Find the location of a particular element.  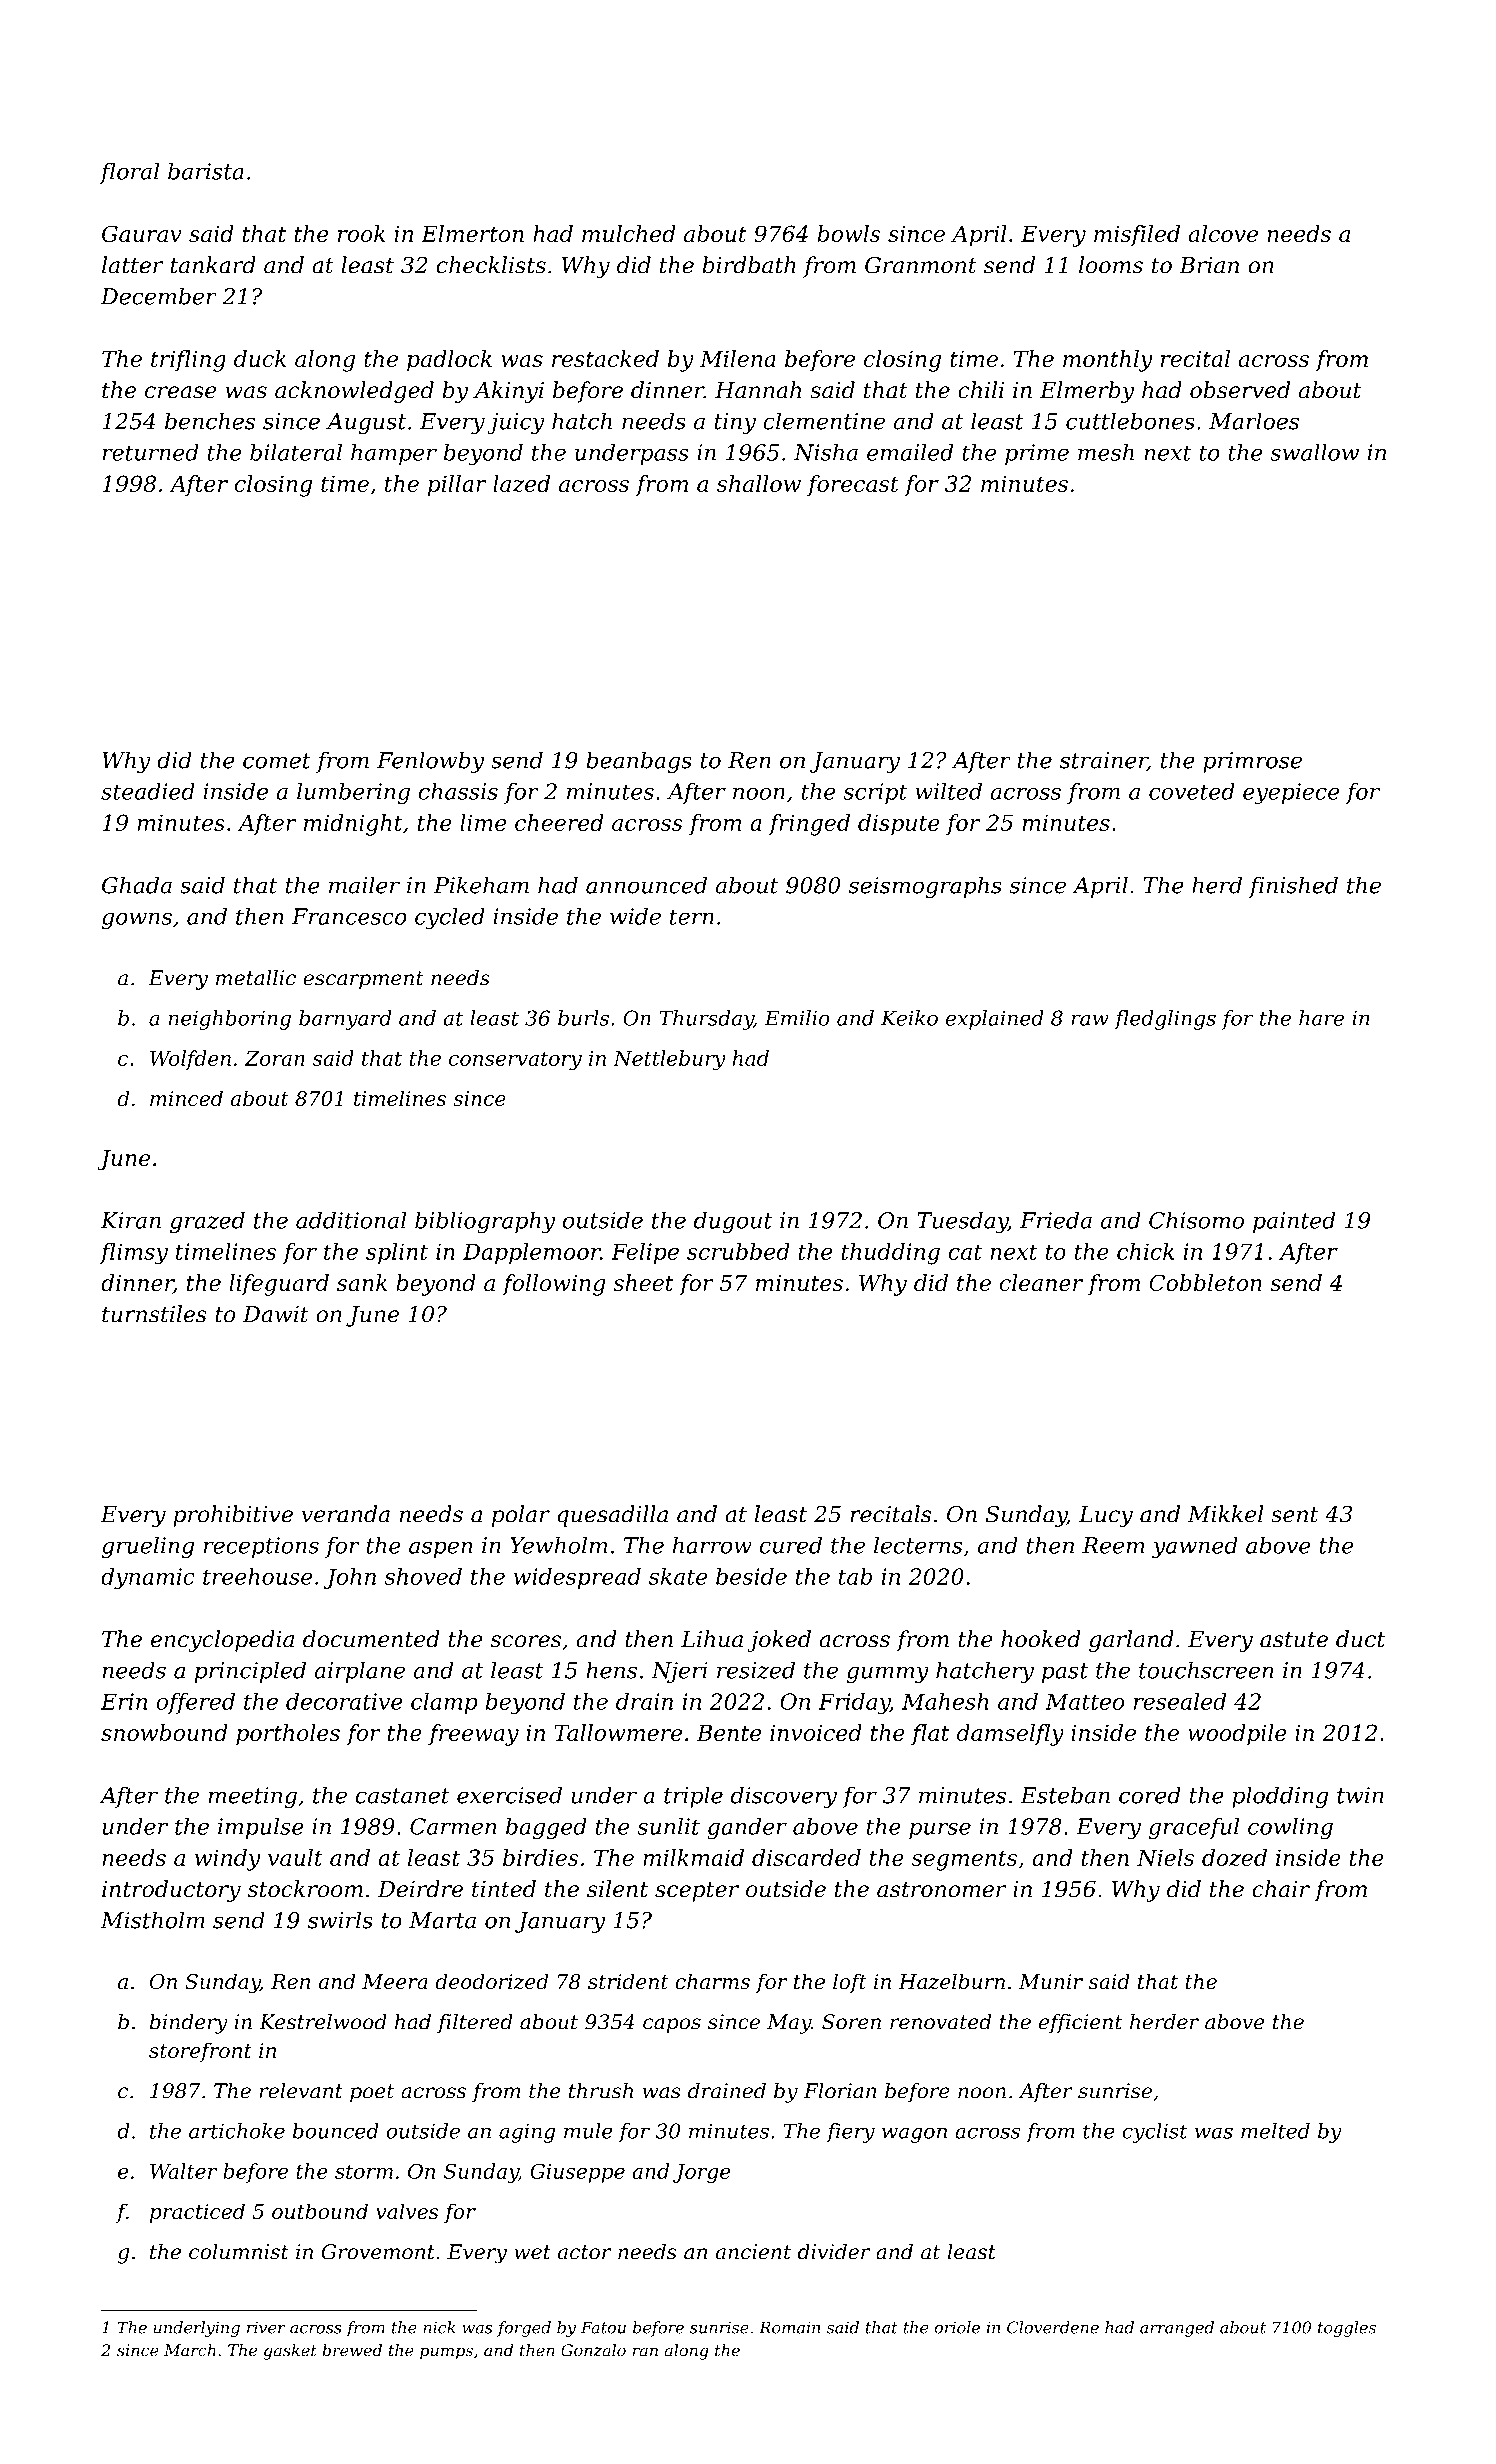

cuttlebones is located at coordinates (1130, 421).
